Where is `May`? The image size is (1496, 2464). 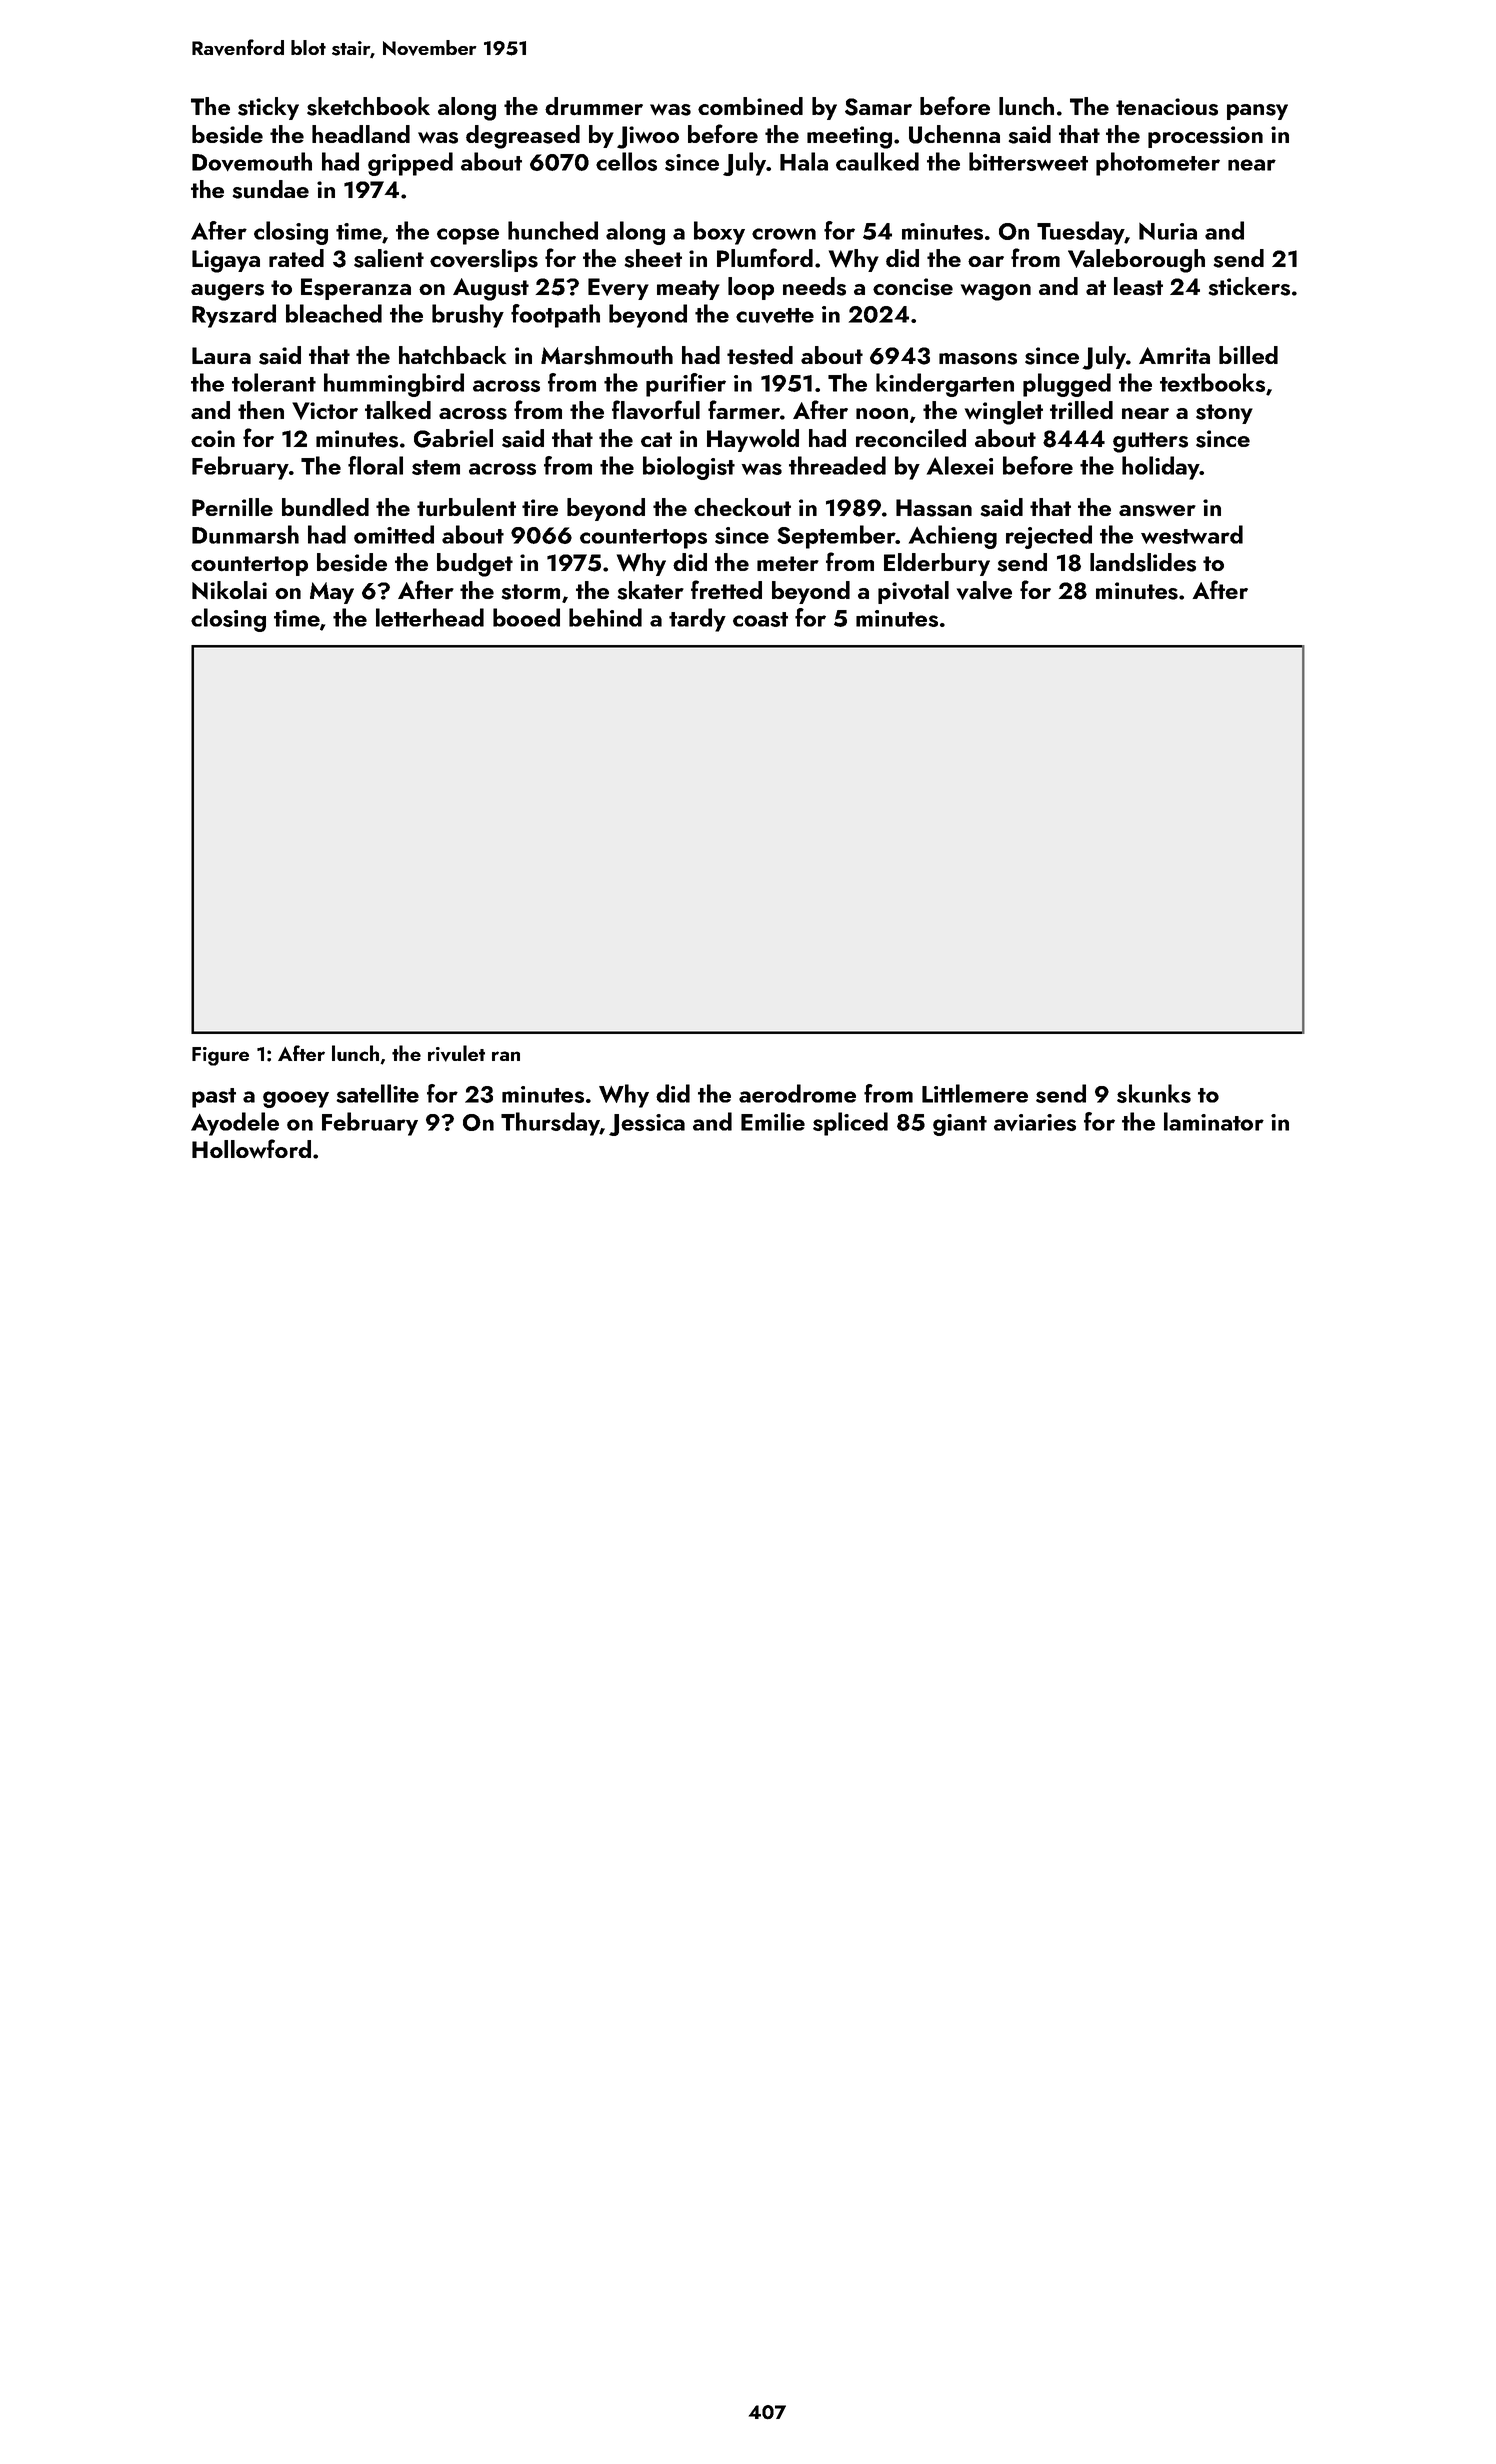 May is located at coordinates (332, 593).
